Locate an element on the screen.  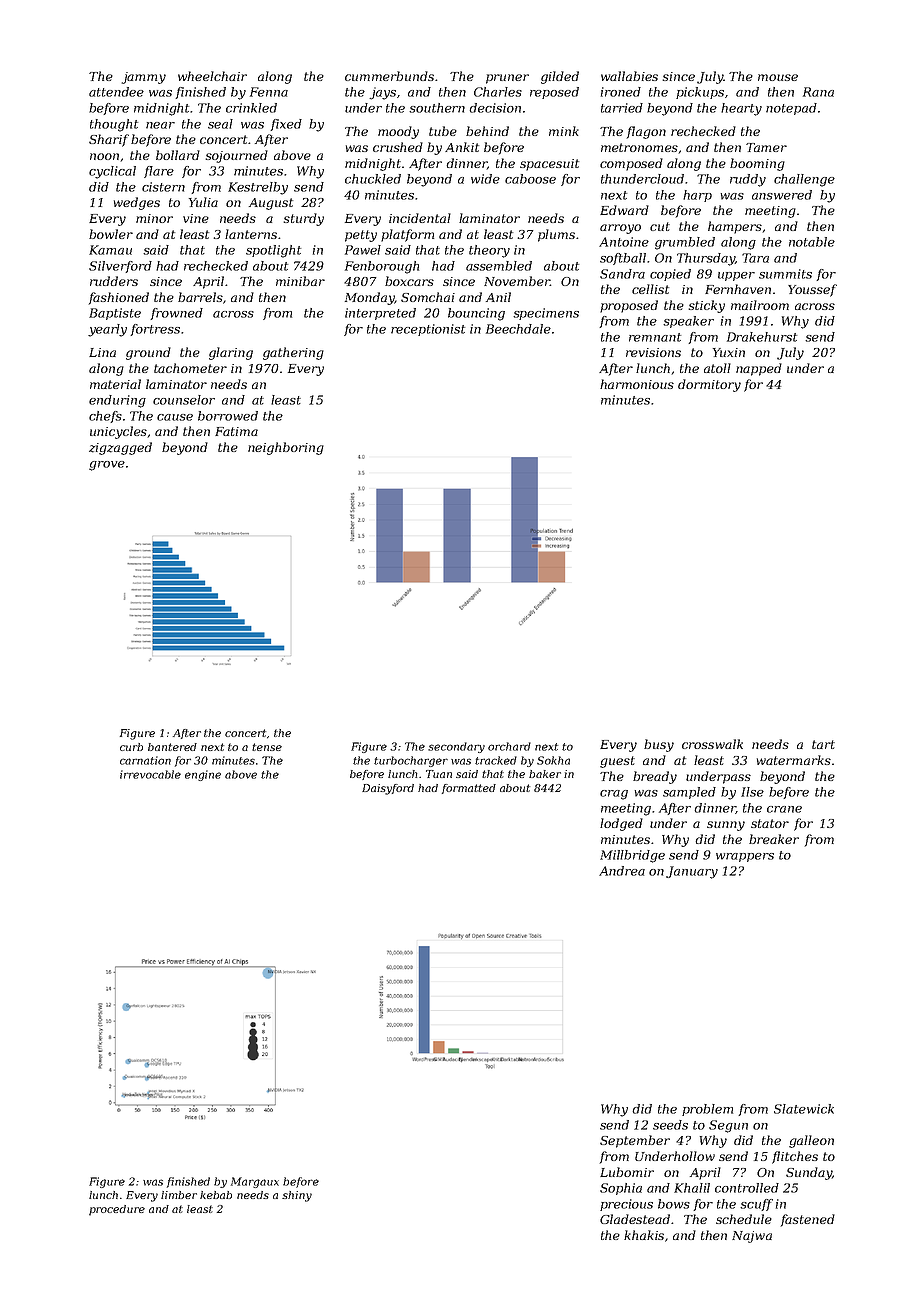
turbocharger is located at coordinates (411, 761).
